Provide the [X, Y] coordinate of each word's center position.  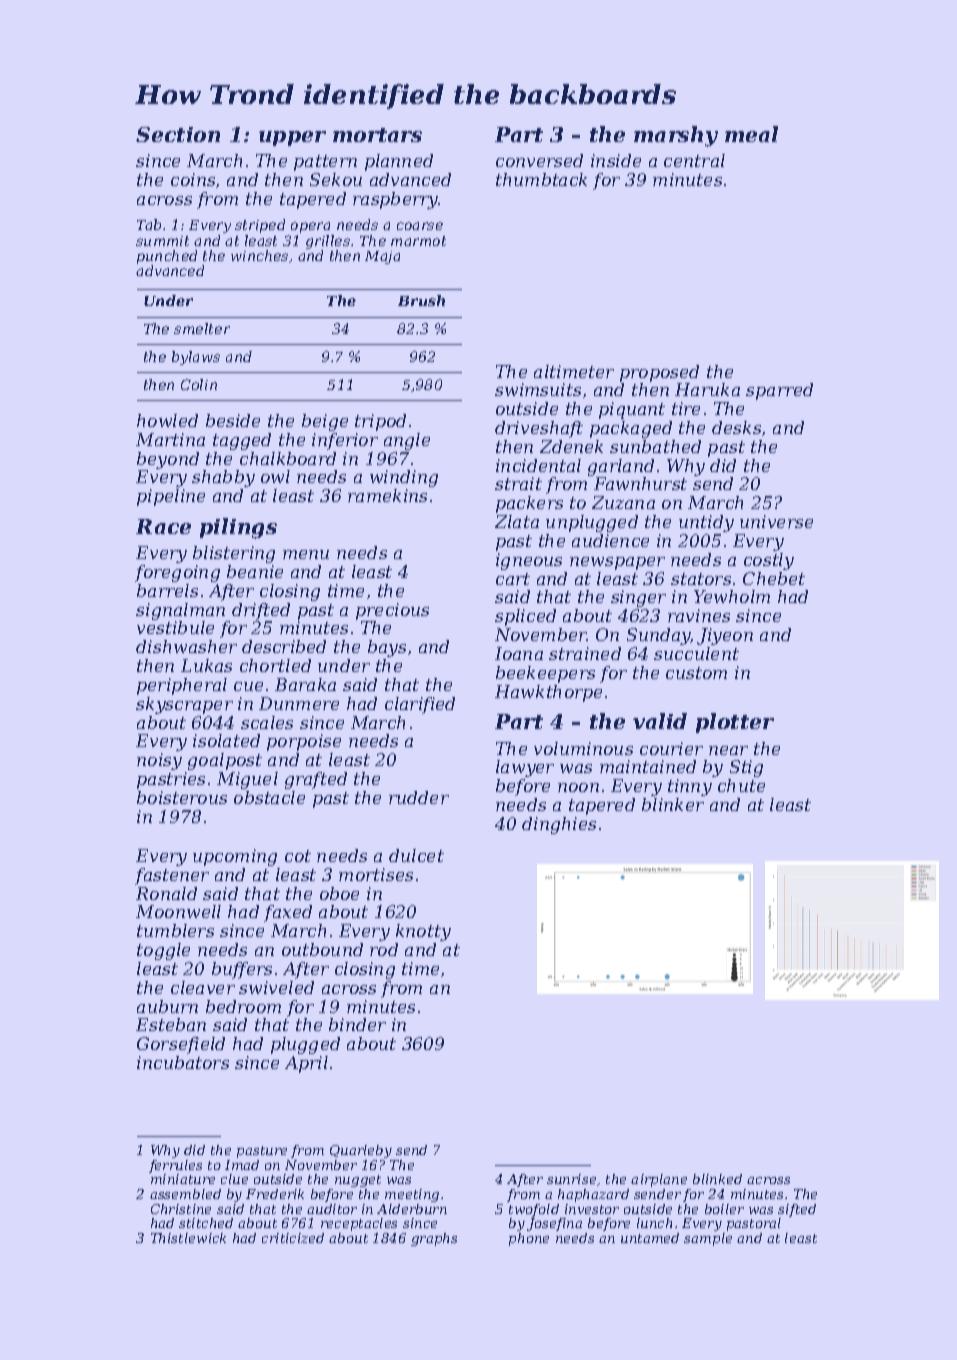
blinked [717, 1179]
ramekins [387, 495]
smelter [202, 328]
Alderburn [412, 1209]
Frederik [275, 1194]
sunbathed [655, 446]
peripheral [182, 686]
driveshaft [539, 429]
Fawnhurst [640, 483]
